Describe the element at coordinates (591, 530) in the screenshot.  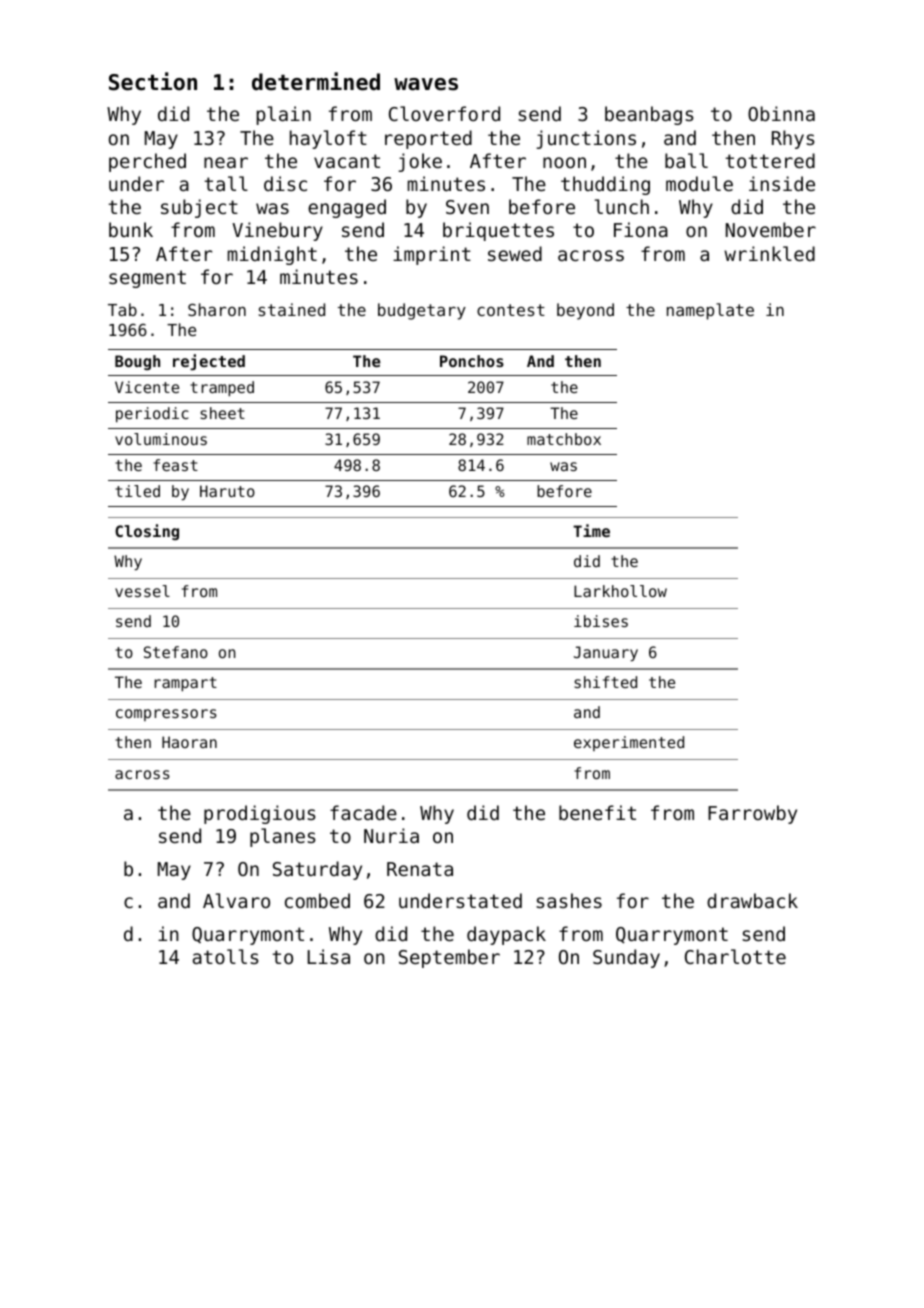
I see `Time` at that location.
